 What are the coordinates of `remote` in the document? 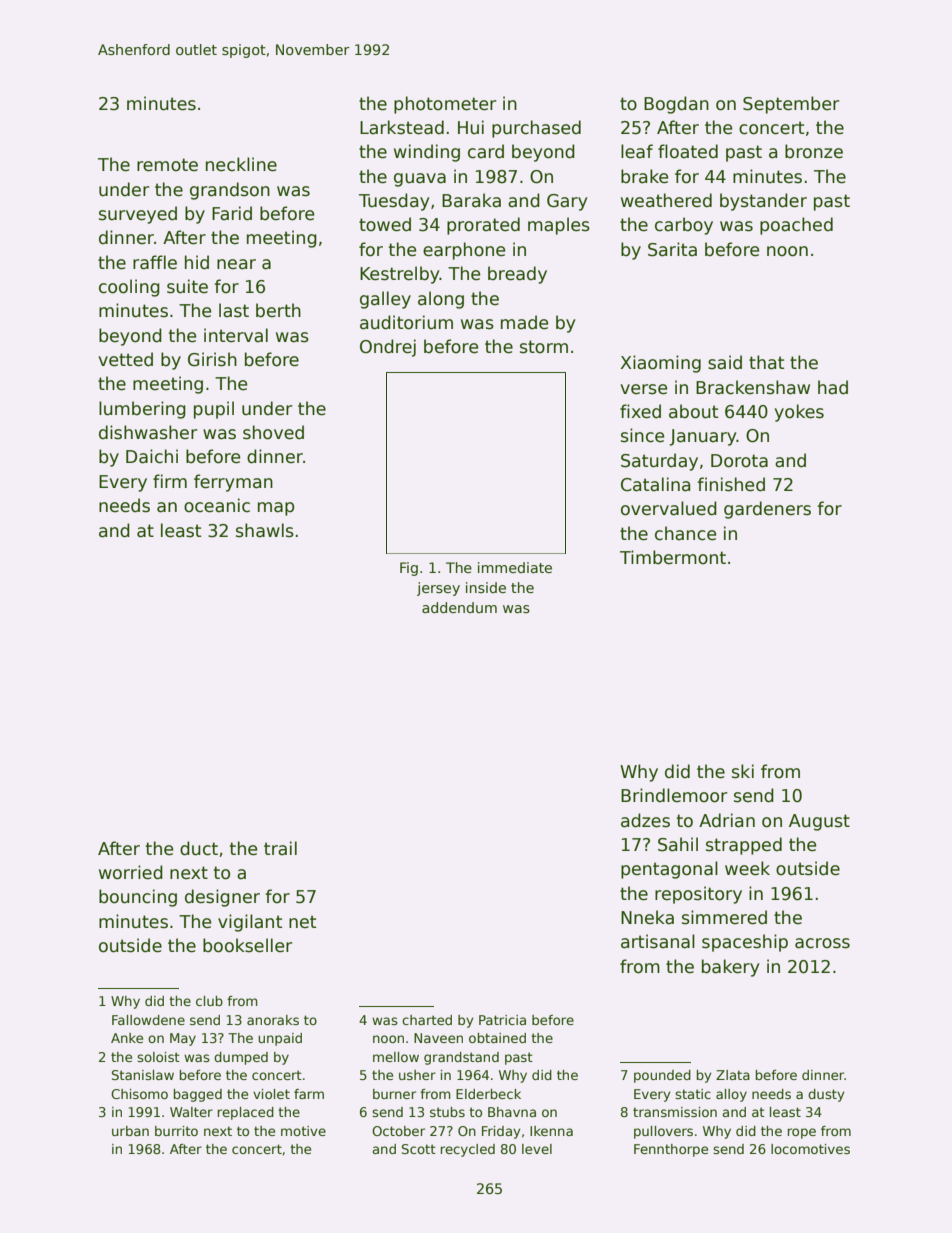 It's located at (167, 165).
